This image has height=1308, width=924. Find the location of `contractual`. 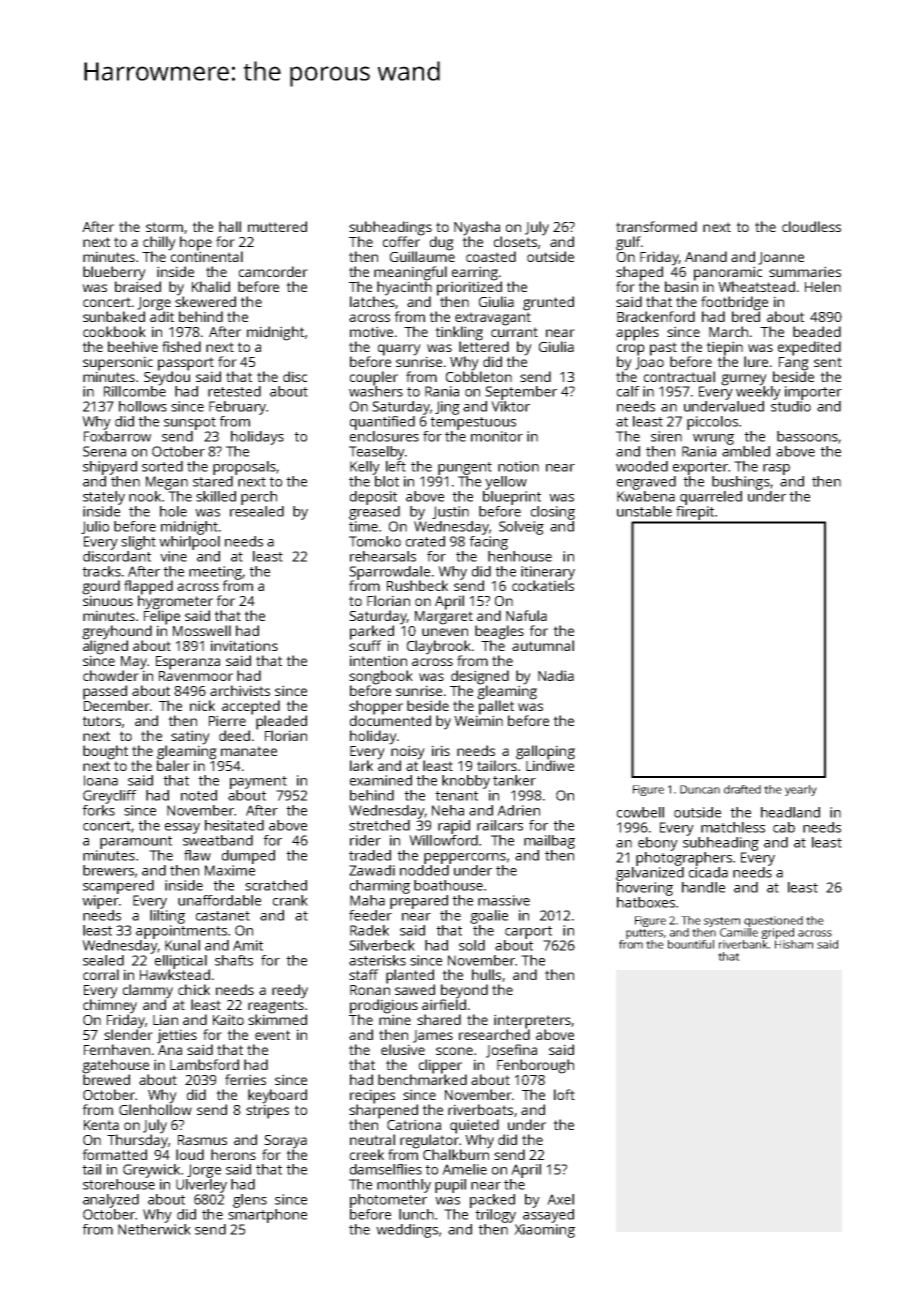

contractual is located at coordinates (679, 376).
